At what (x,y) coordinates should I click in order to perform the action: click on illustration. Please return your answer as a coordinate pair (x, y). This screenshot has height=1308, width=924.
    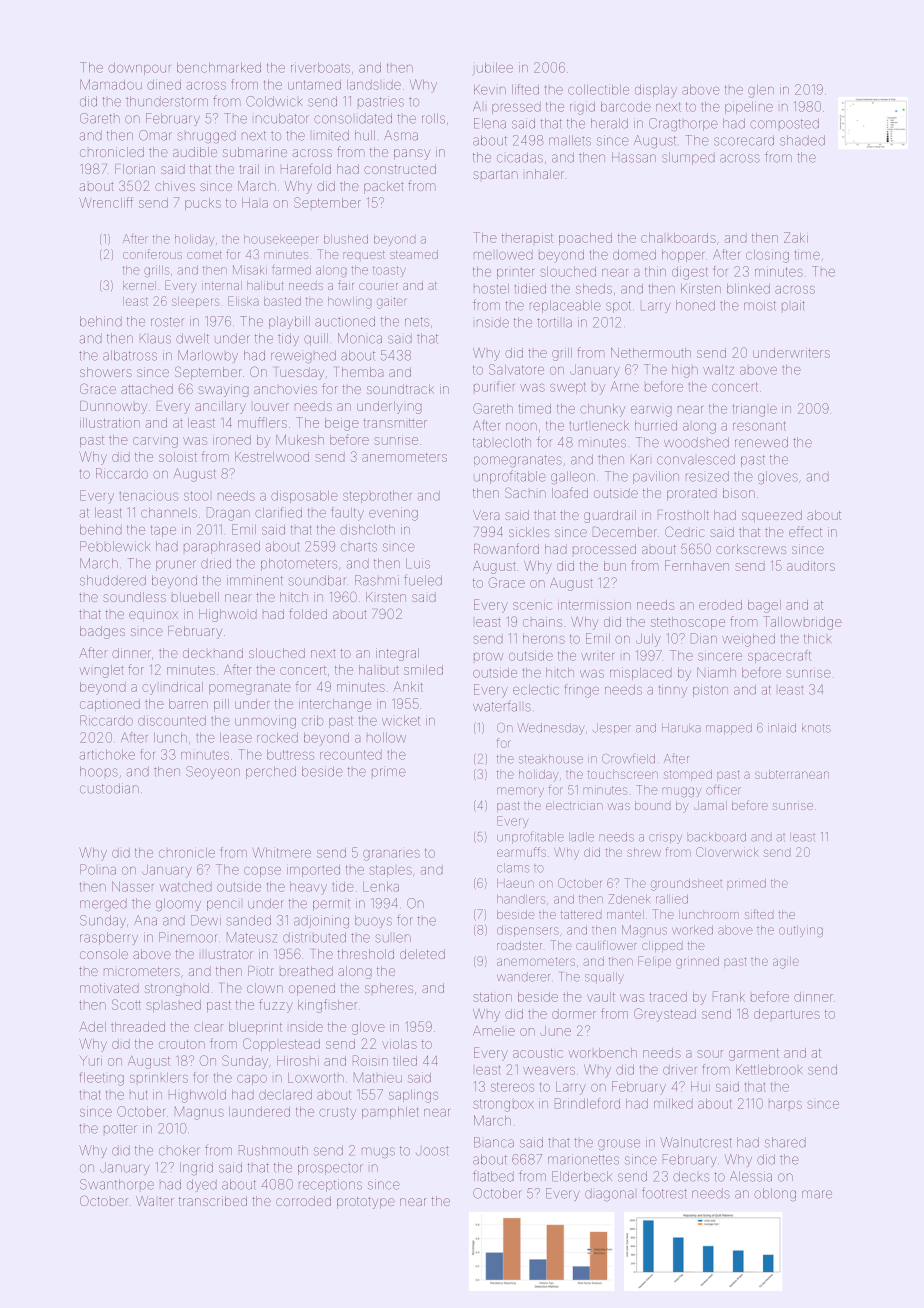
    Looking at the image, I should click on (110, 423).
